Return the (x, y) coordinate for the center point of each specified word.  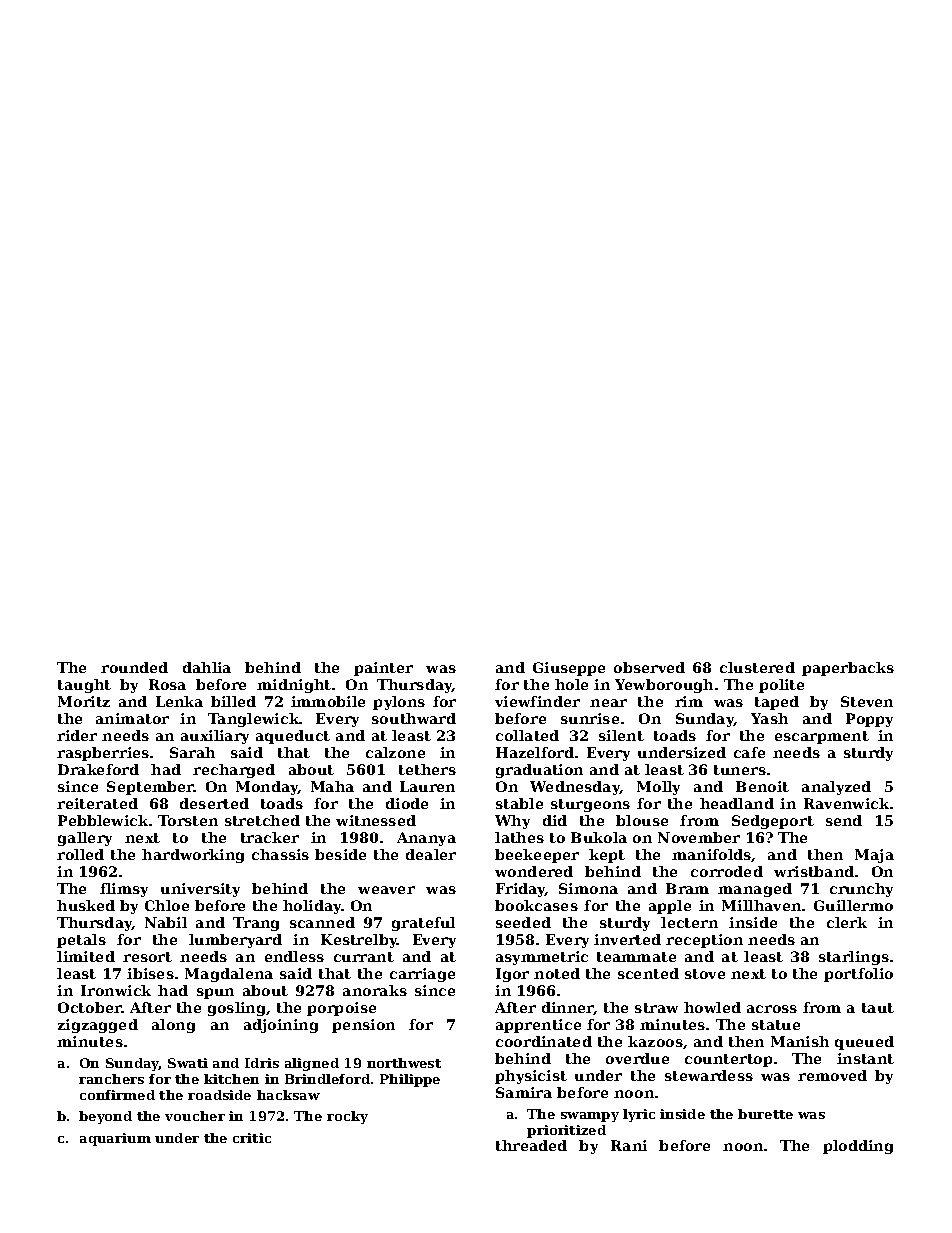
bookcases (536, 905)
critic (252, 1138)
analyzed (836, 788)
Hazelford (535, 752)
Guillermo (853, 905)
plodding (858, 1147)
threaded (531, 1145)
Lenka (179, 701)
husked (86, 905)
